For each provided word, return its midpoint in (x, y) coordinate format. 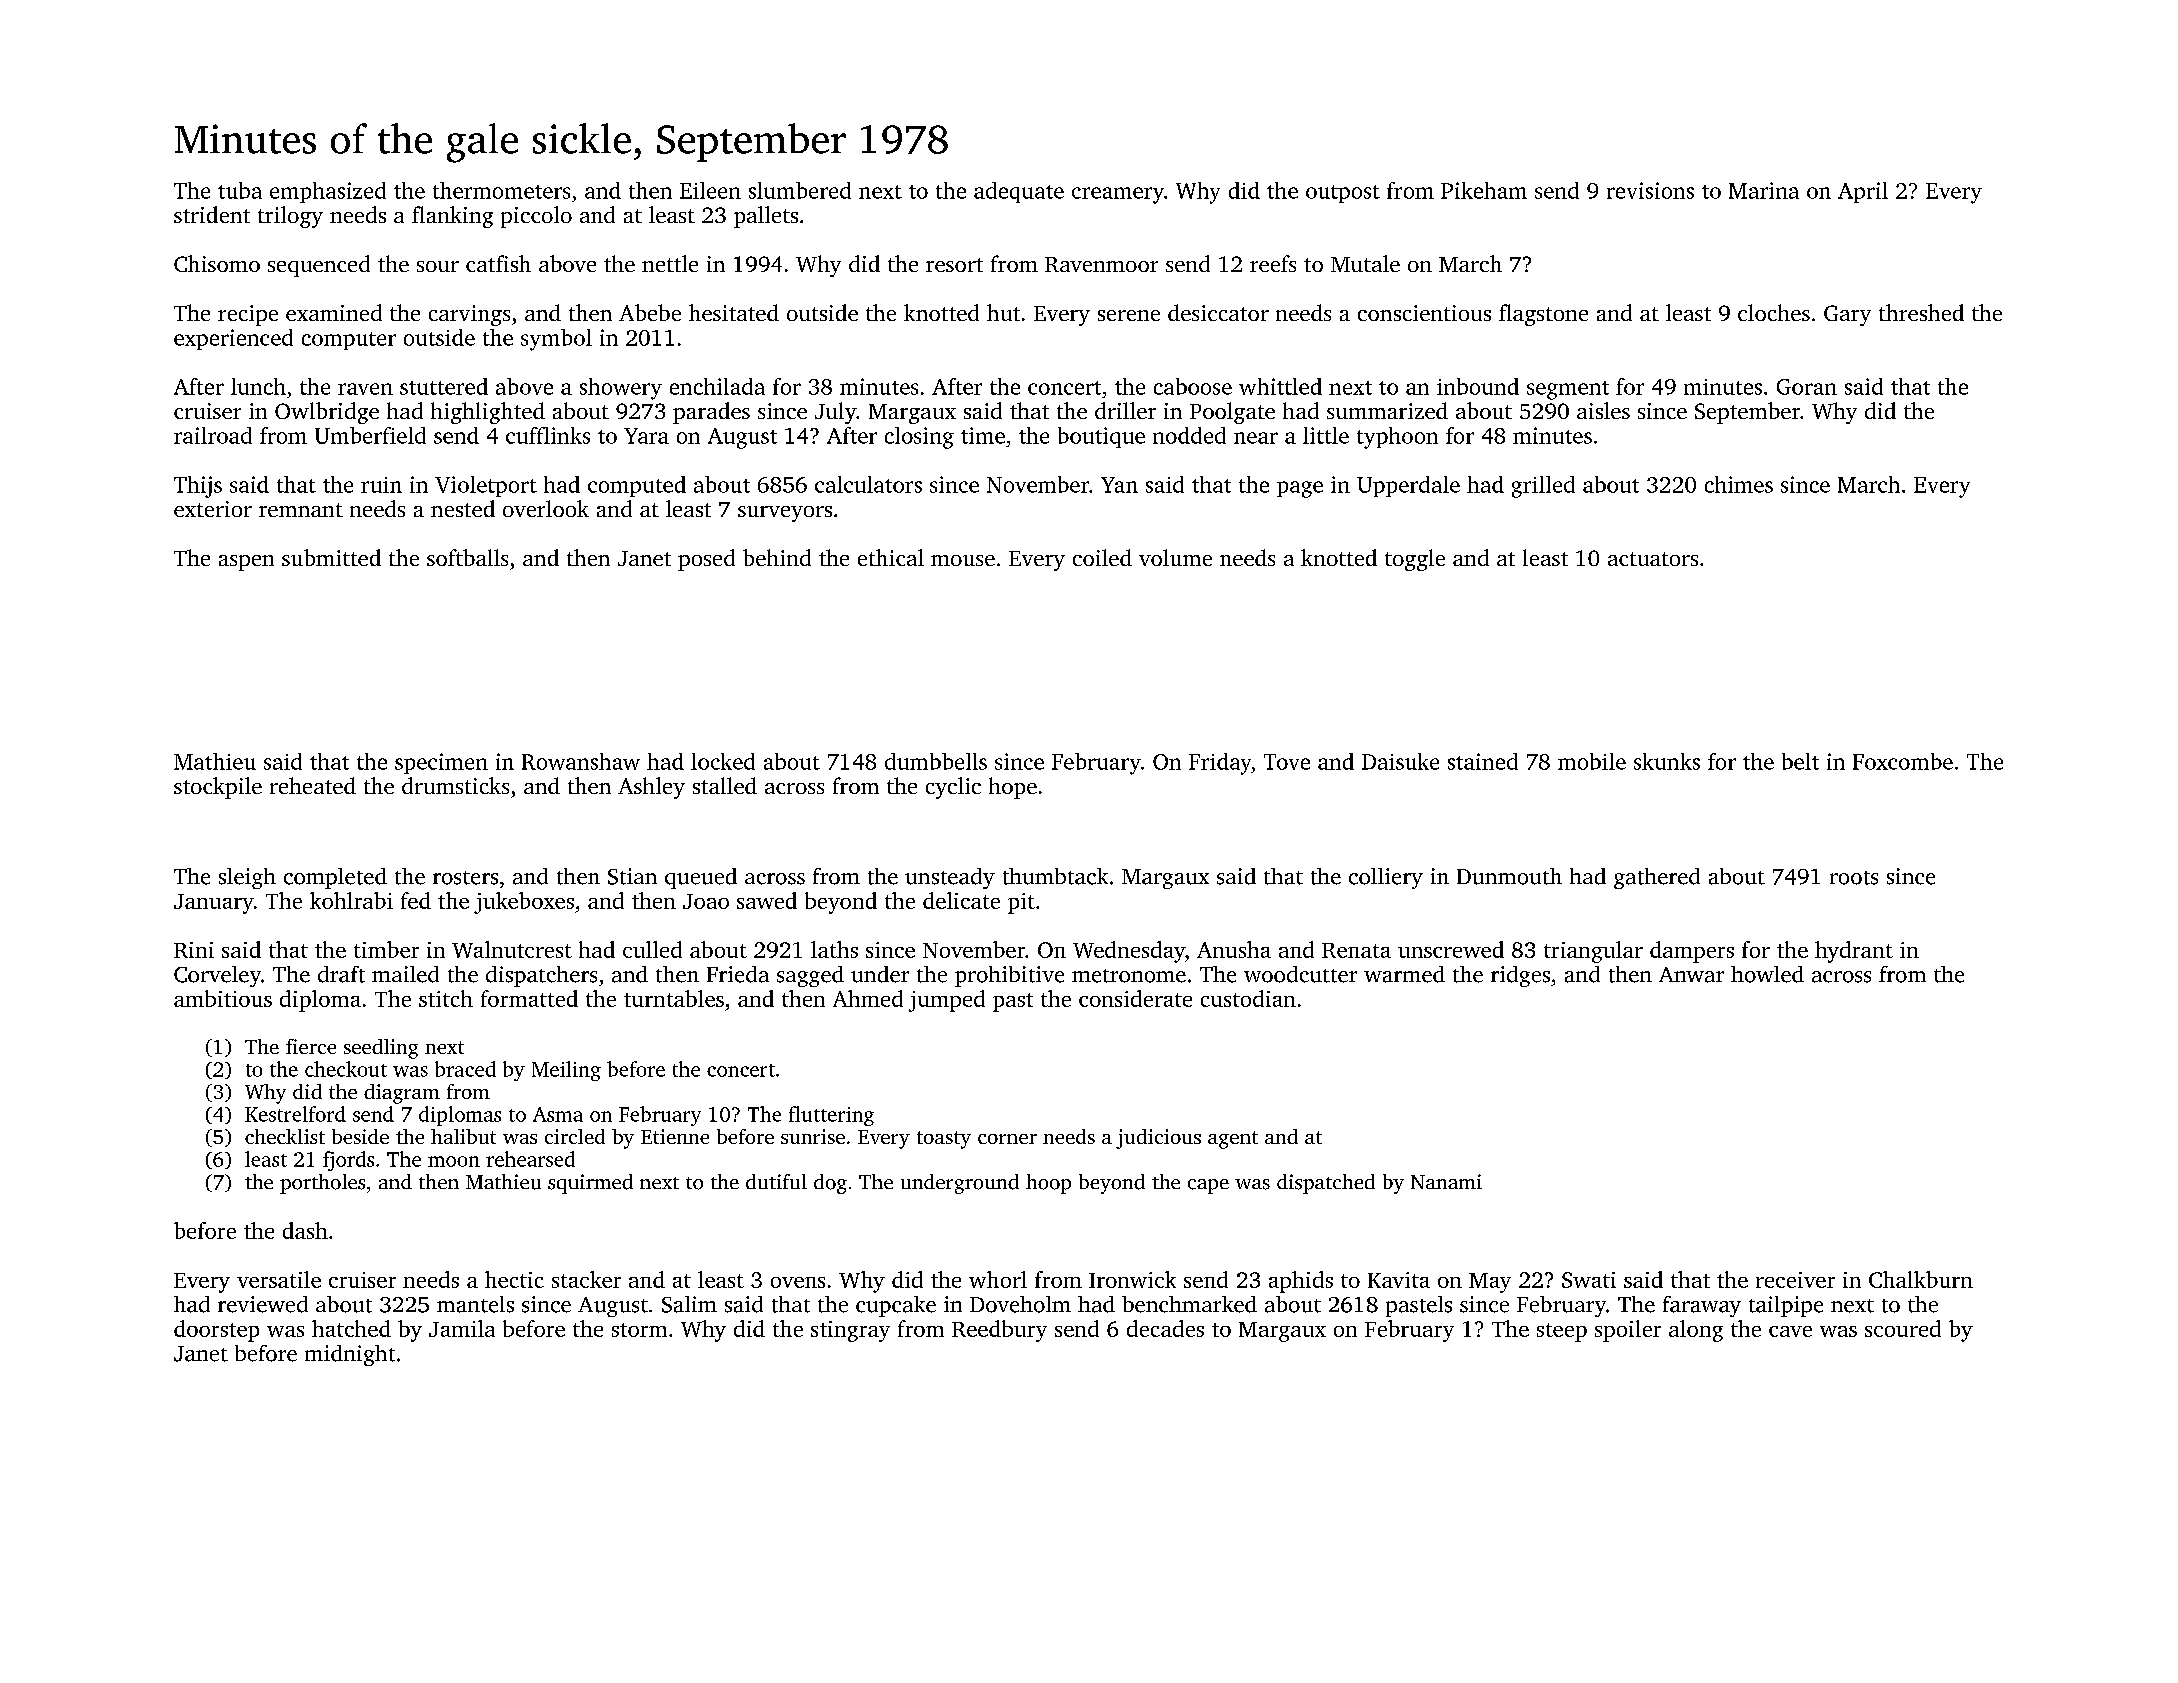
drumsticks (455, 785)
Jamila (462, 1328)
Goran (1807, 387)
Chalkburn (1921, 1279)
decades (1165, 1328)
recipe (248, 315)
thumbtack (1055, 876)
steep (1562, 1332)
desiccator (1218, 312)
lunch (258, 386)
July (835, 413)
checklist (285, 1136)
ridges (1520, 976)
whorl (998, 1279)
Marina (1764, 190)
